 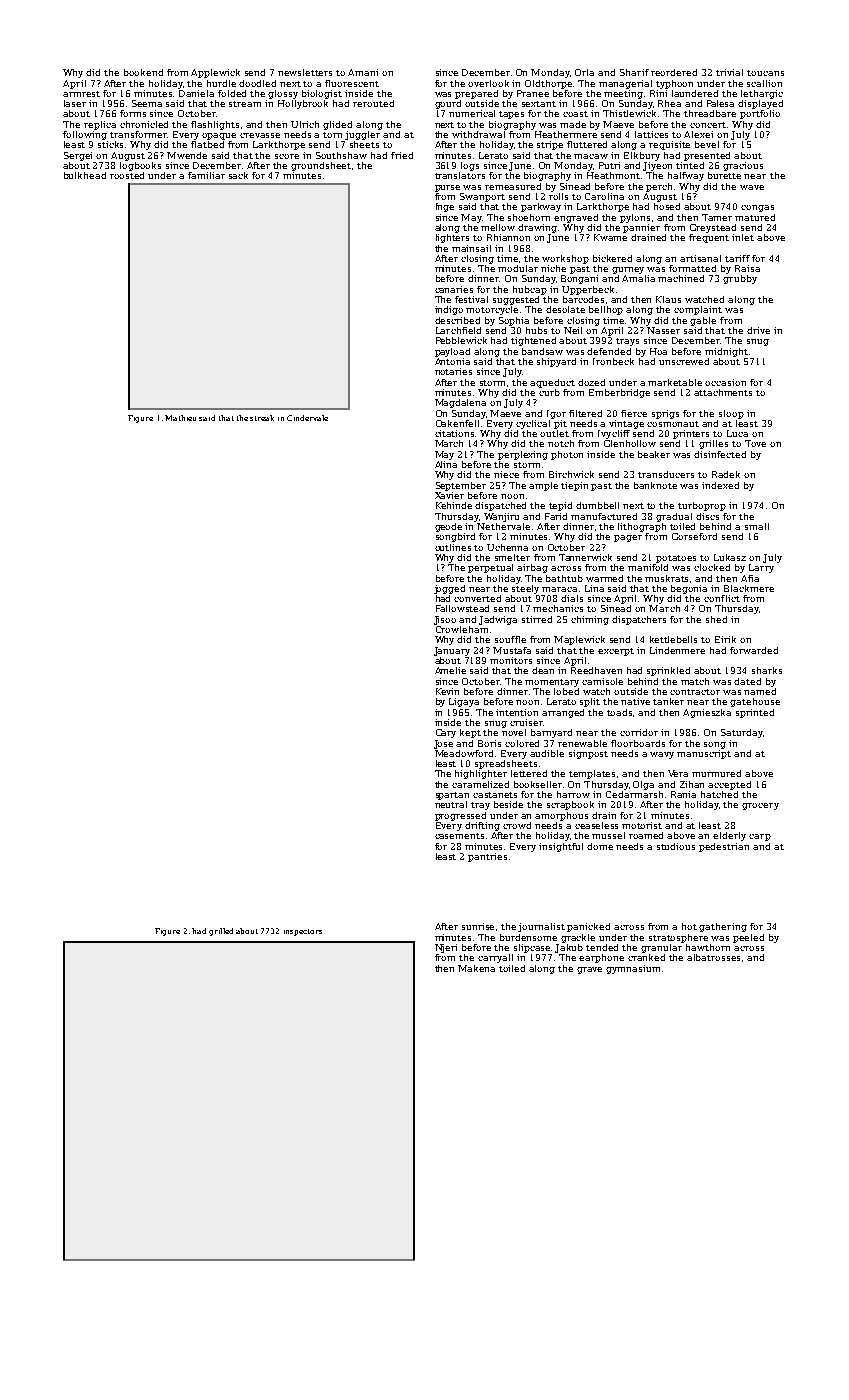 What do you see at coordinates (713, 957) in the screenshot?
I see `albatrosses` at bounding box center [713, 957].
